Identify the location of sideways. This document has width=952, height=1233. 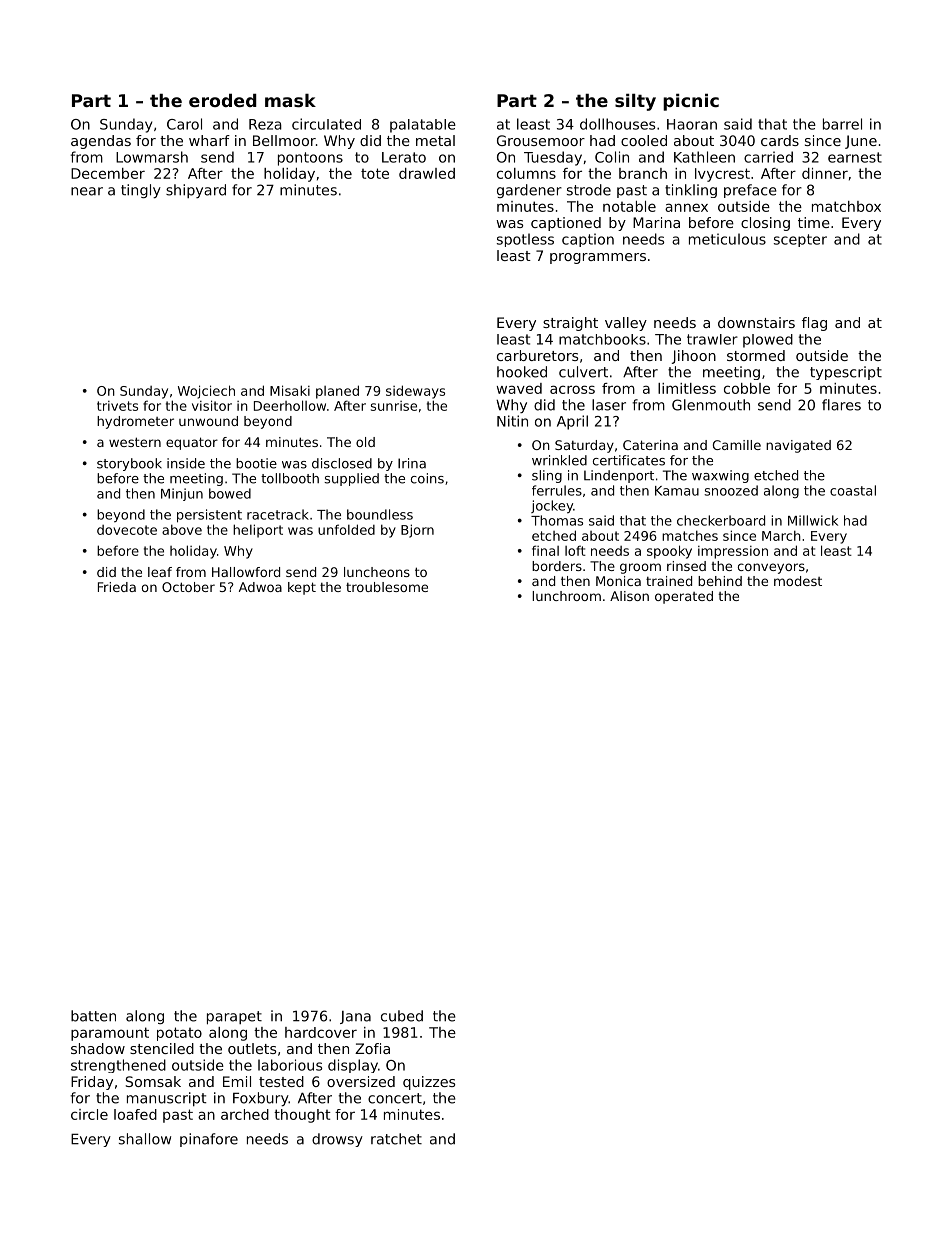
(415, 392).
